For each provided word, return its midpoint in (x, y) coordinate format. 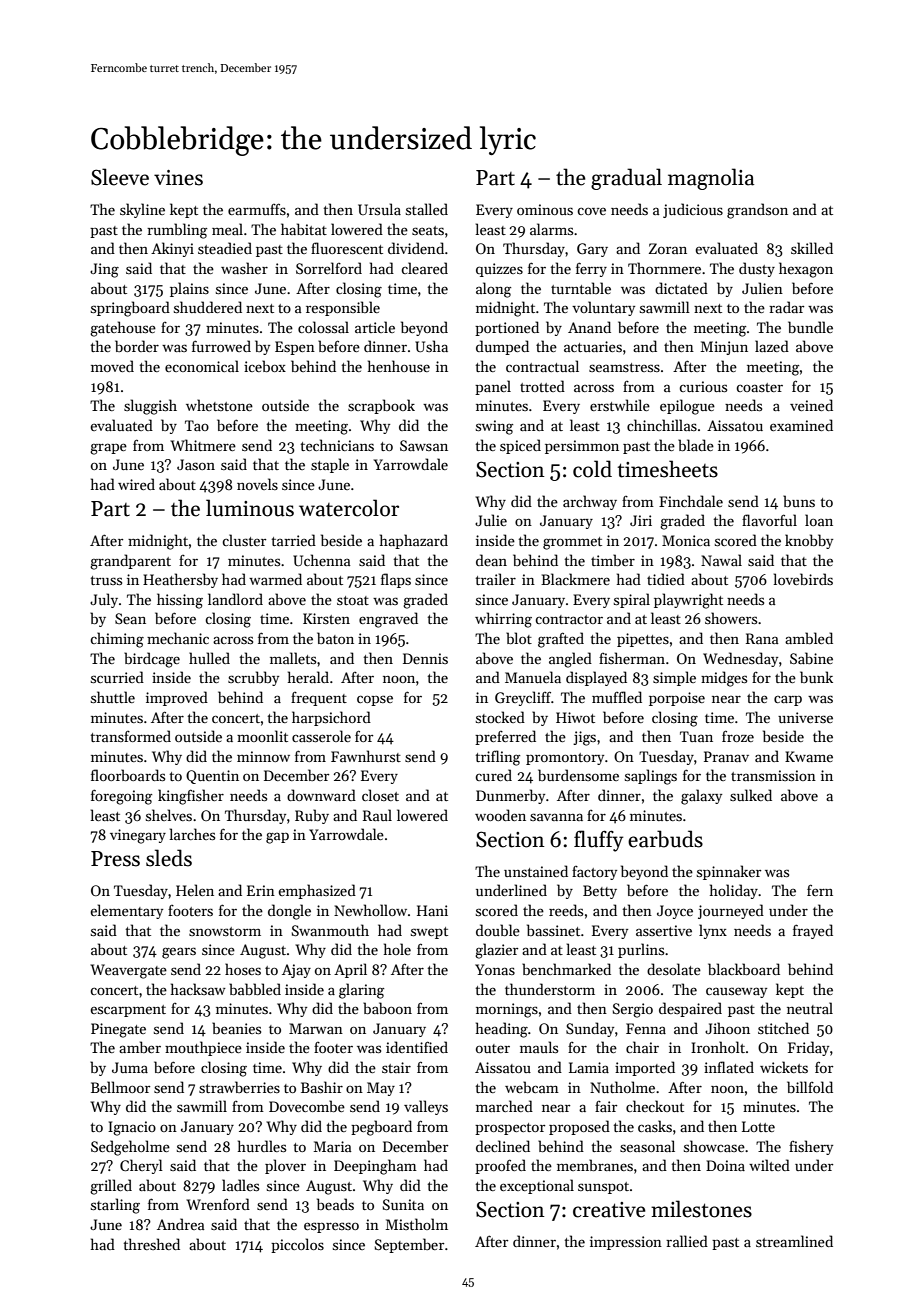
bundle (810, 327)
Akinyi (172, 249)
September (409, 1245)
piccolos (297, 1245)
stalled (427, 209)
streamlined (794, 1241)
